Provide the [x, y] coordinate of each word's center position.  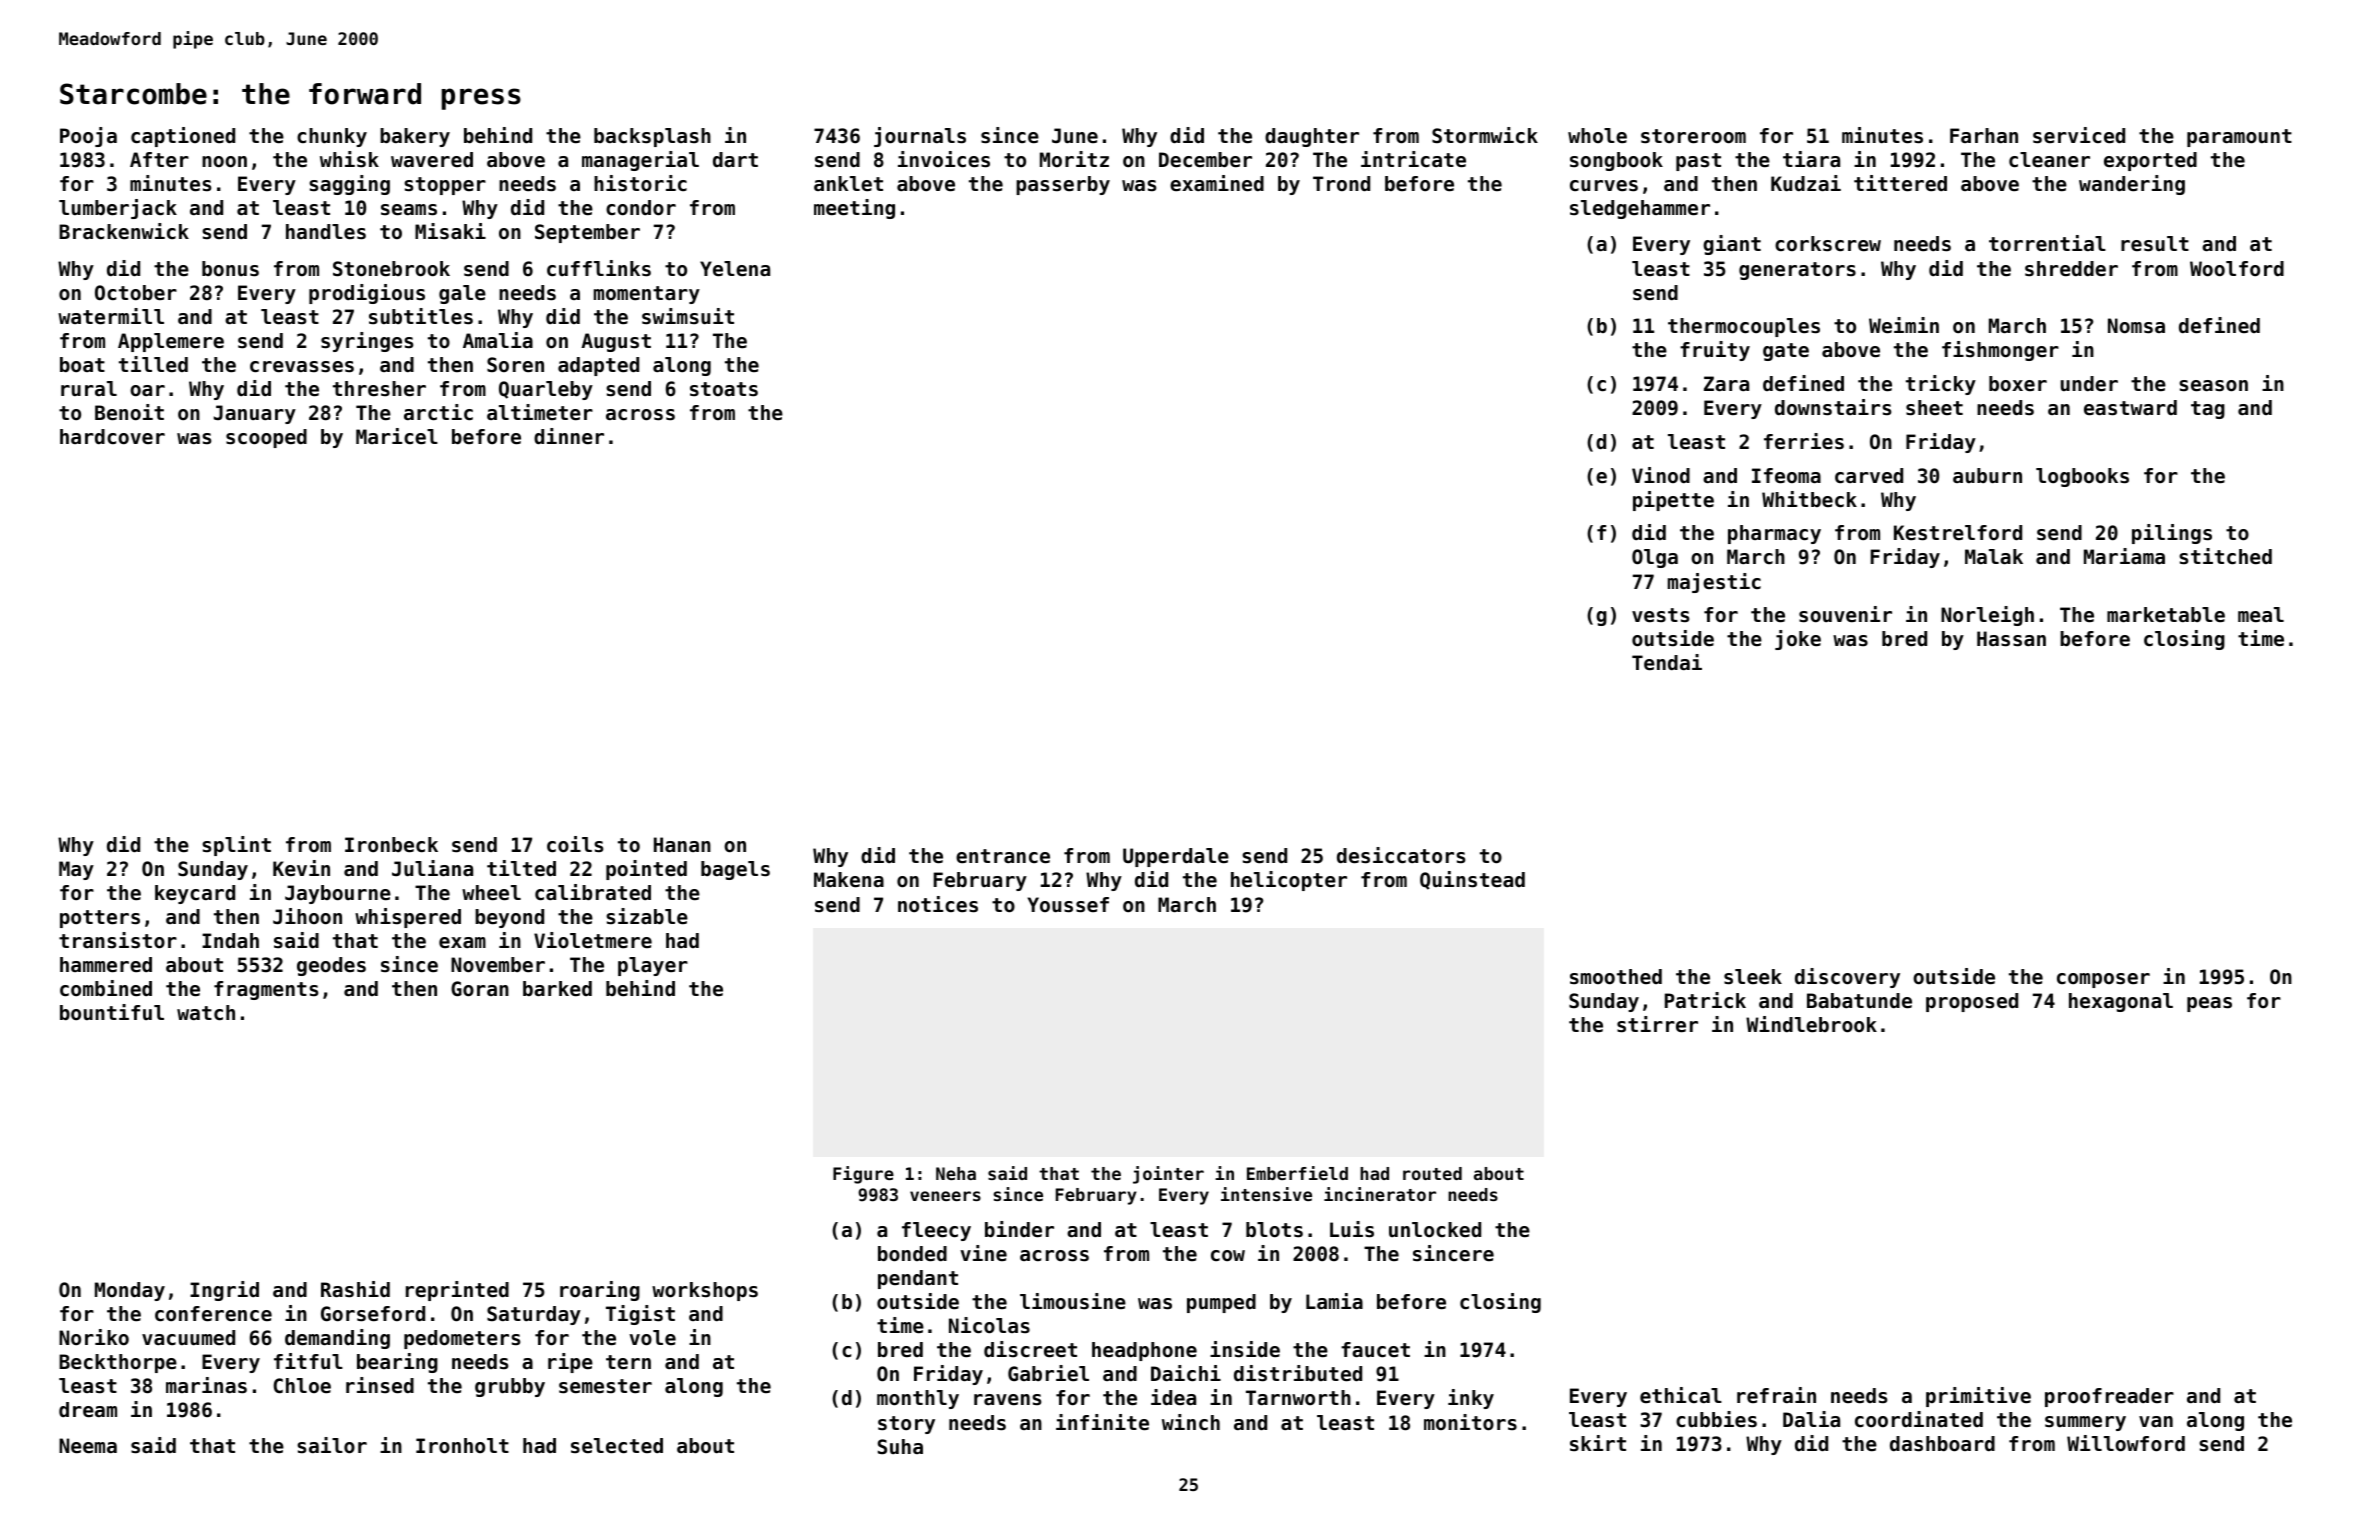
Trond [1341, 184]
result [2155, 244]
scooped [266, 438]
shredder [2071, 269]
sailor [332, 1445]
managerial [640, 161]
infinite [1102, 1422]
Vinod [1661, 475]
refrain [1776, 1395]
